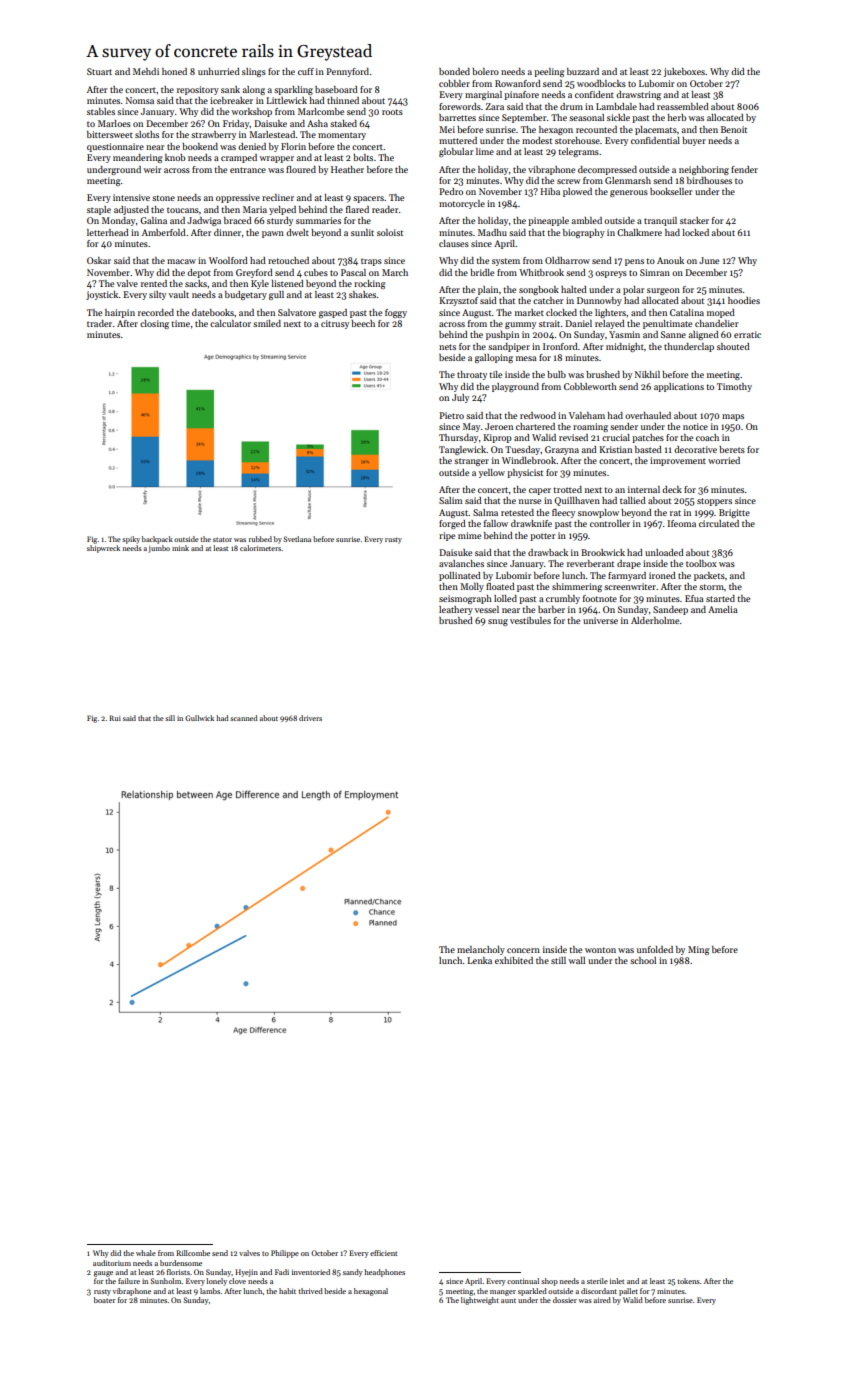 Image resolution: width=849 pixels, height=1400 pixels. What do you see at coordinates (310, 1291) in the screenshot?
I see `thrived` at bounding box center [310, 1291].
